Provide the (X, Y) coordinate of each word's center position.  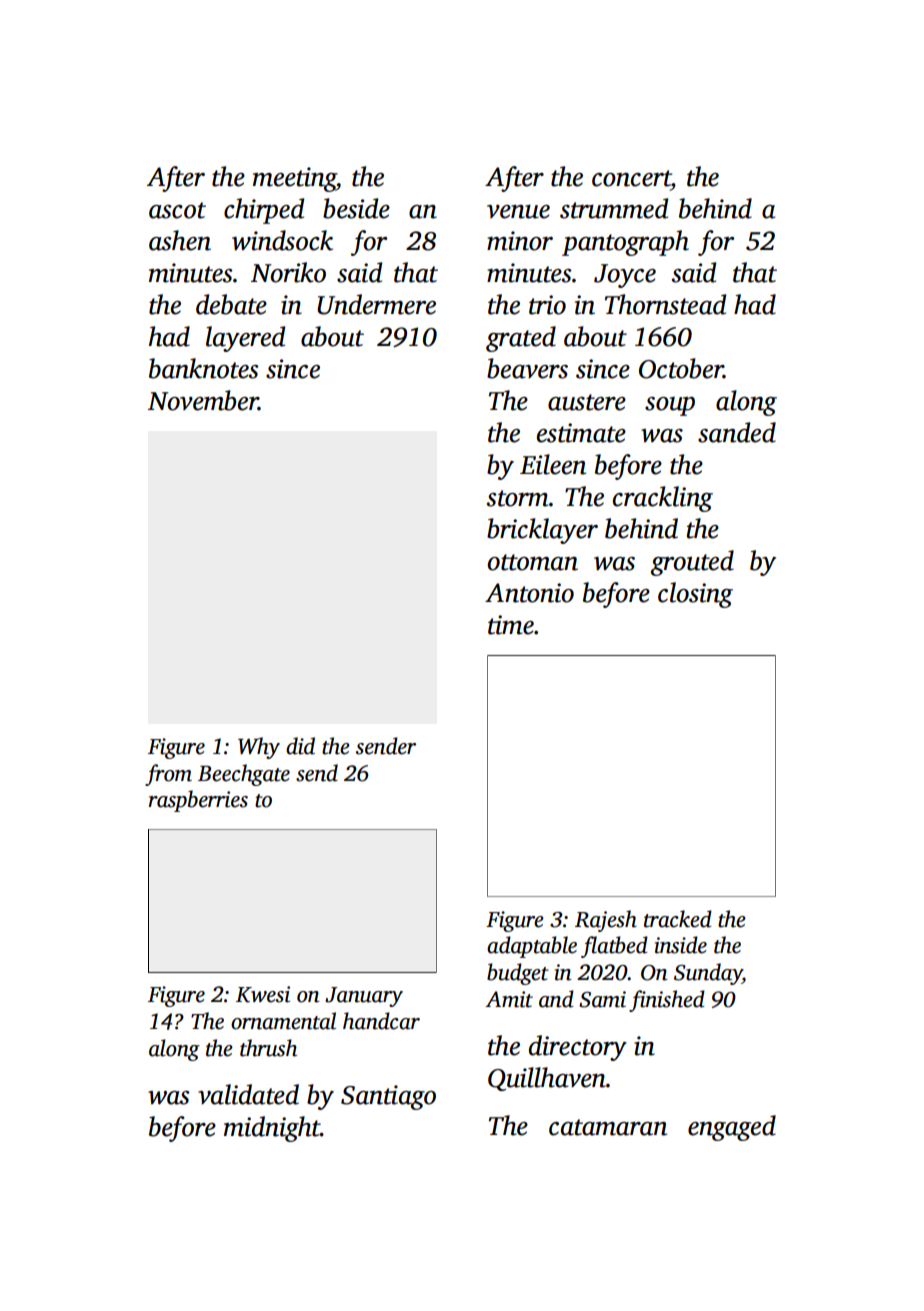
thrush (268, 1048)
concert (631, 178)
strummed (614, 208)
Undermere (376, 304)
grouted (692, 563)
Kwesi (263, 994)
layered (245, 339)
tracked (678, 919)
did (300, 746)
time (511, 625)
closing (695, 595)
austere (587, 402)
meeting (294, 179)
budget (518, 974)
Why (259, 748)
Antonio (529, 593)
